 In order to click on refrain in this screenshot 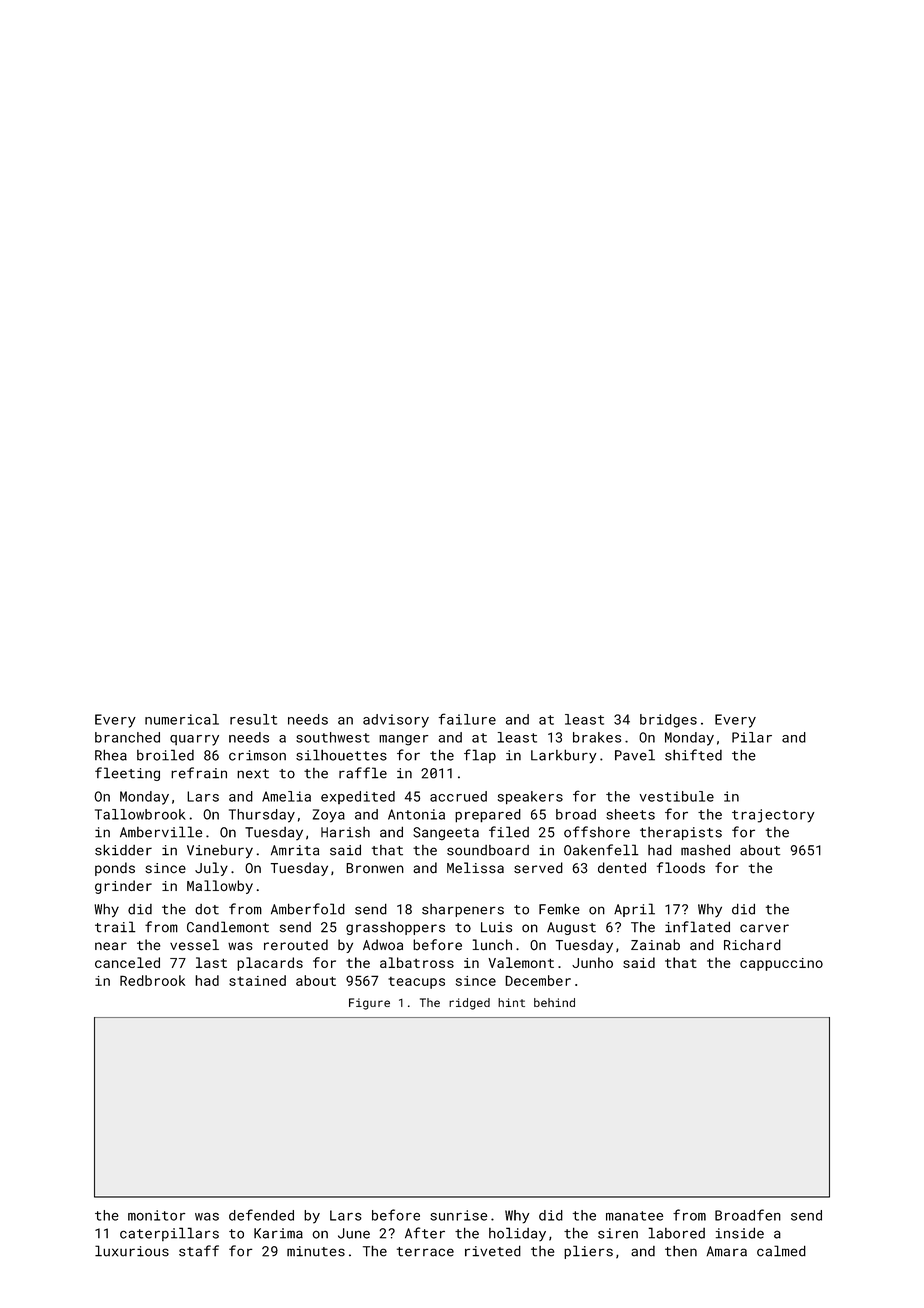, I will do `click(199, 773)`.
